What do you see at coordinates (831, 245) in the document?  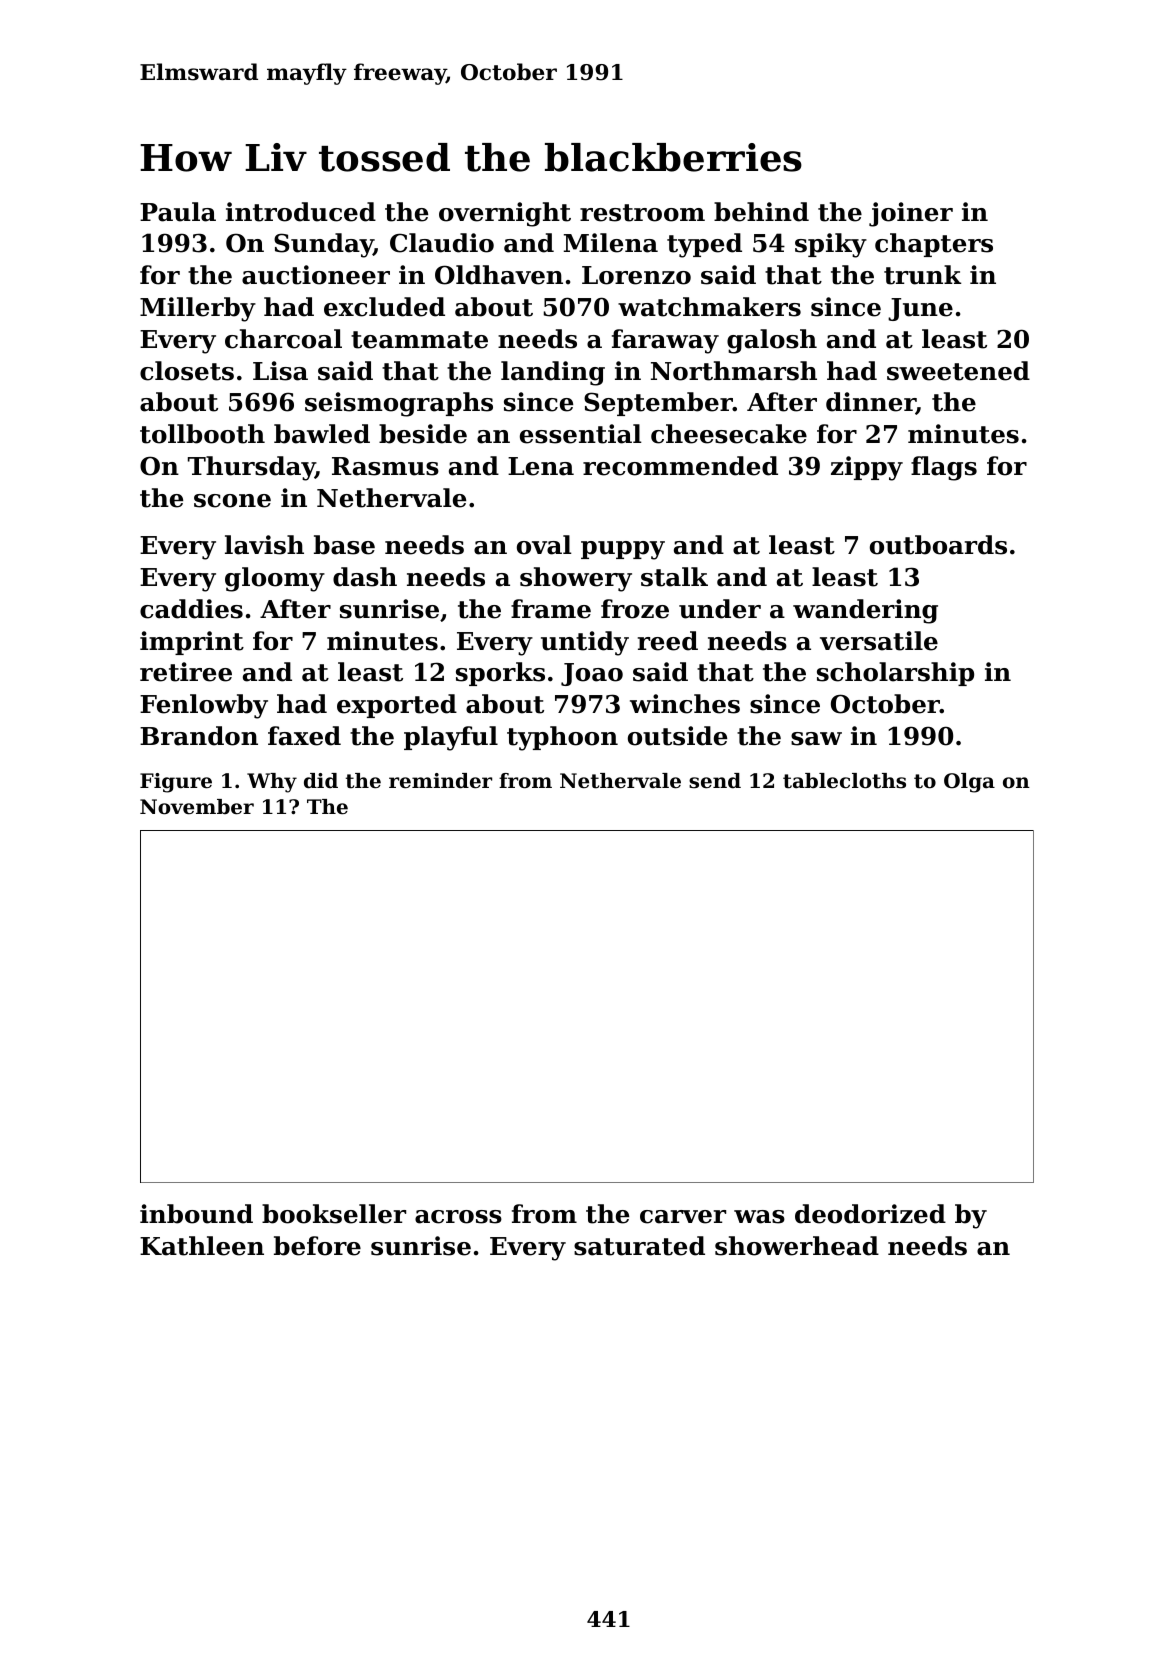 I see `spiky` at bounding box center [831, 245].
